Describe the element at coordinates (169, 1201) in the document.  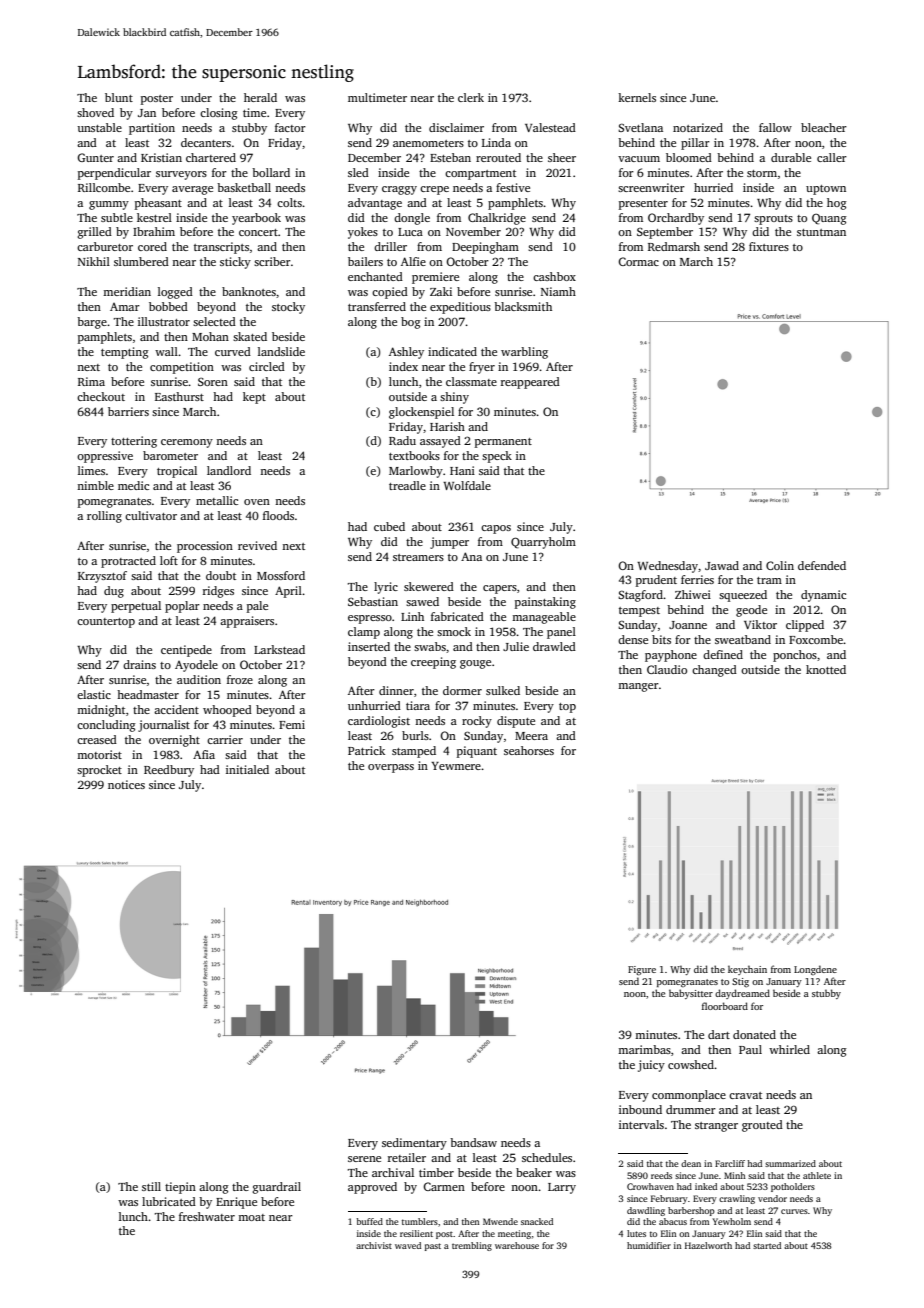
I see `lubricated` at that location.
